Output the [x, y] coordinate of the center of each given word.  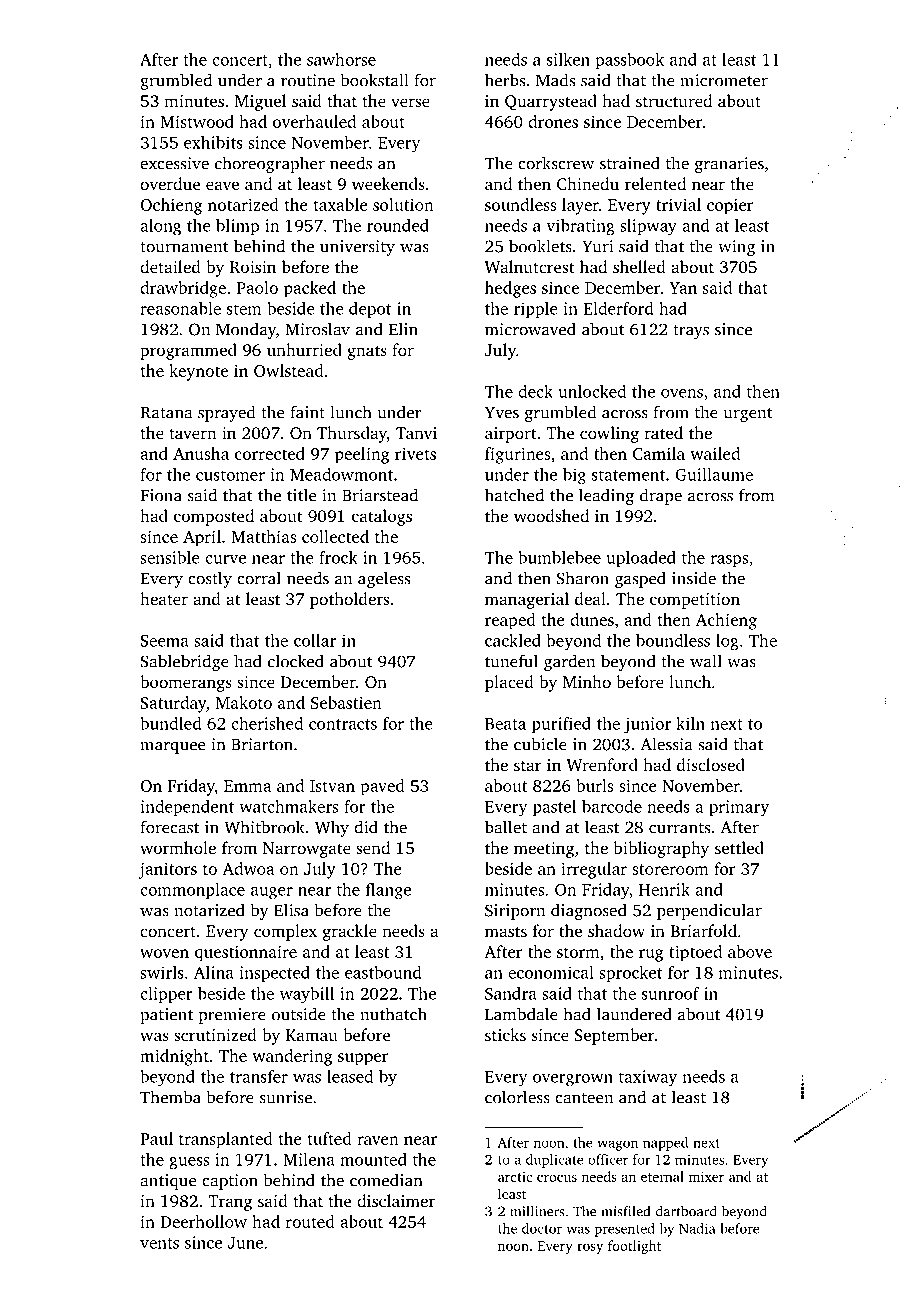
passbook [630, 61]
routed [310, 1221]
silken [568, 59]
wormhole [178, 847]
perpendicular [709, 911]
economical [551, 972]
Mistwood [197, 121]
